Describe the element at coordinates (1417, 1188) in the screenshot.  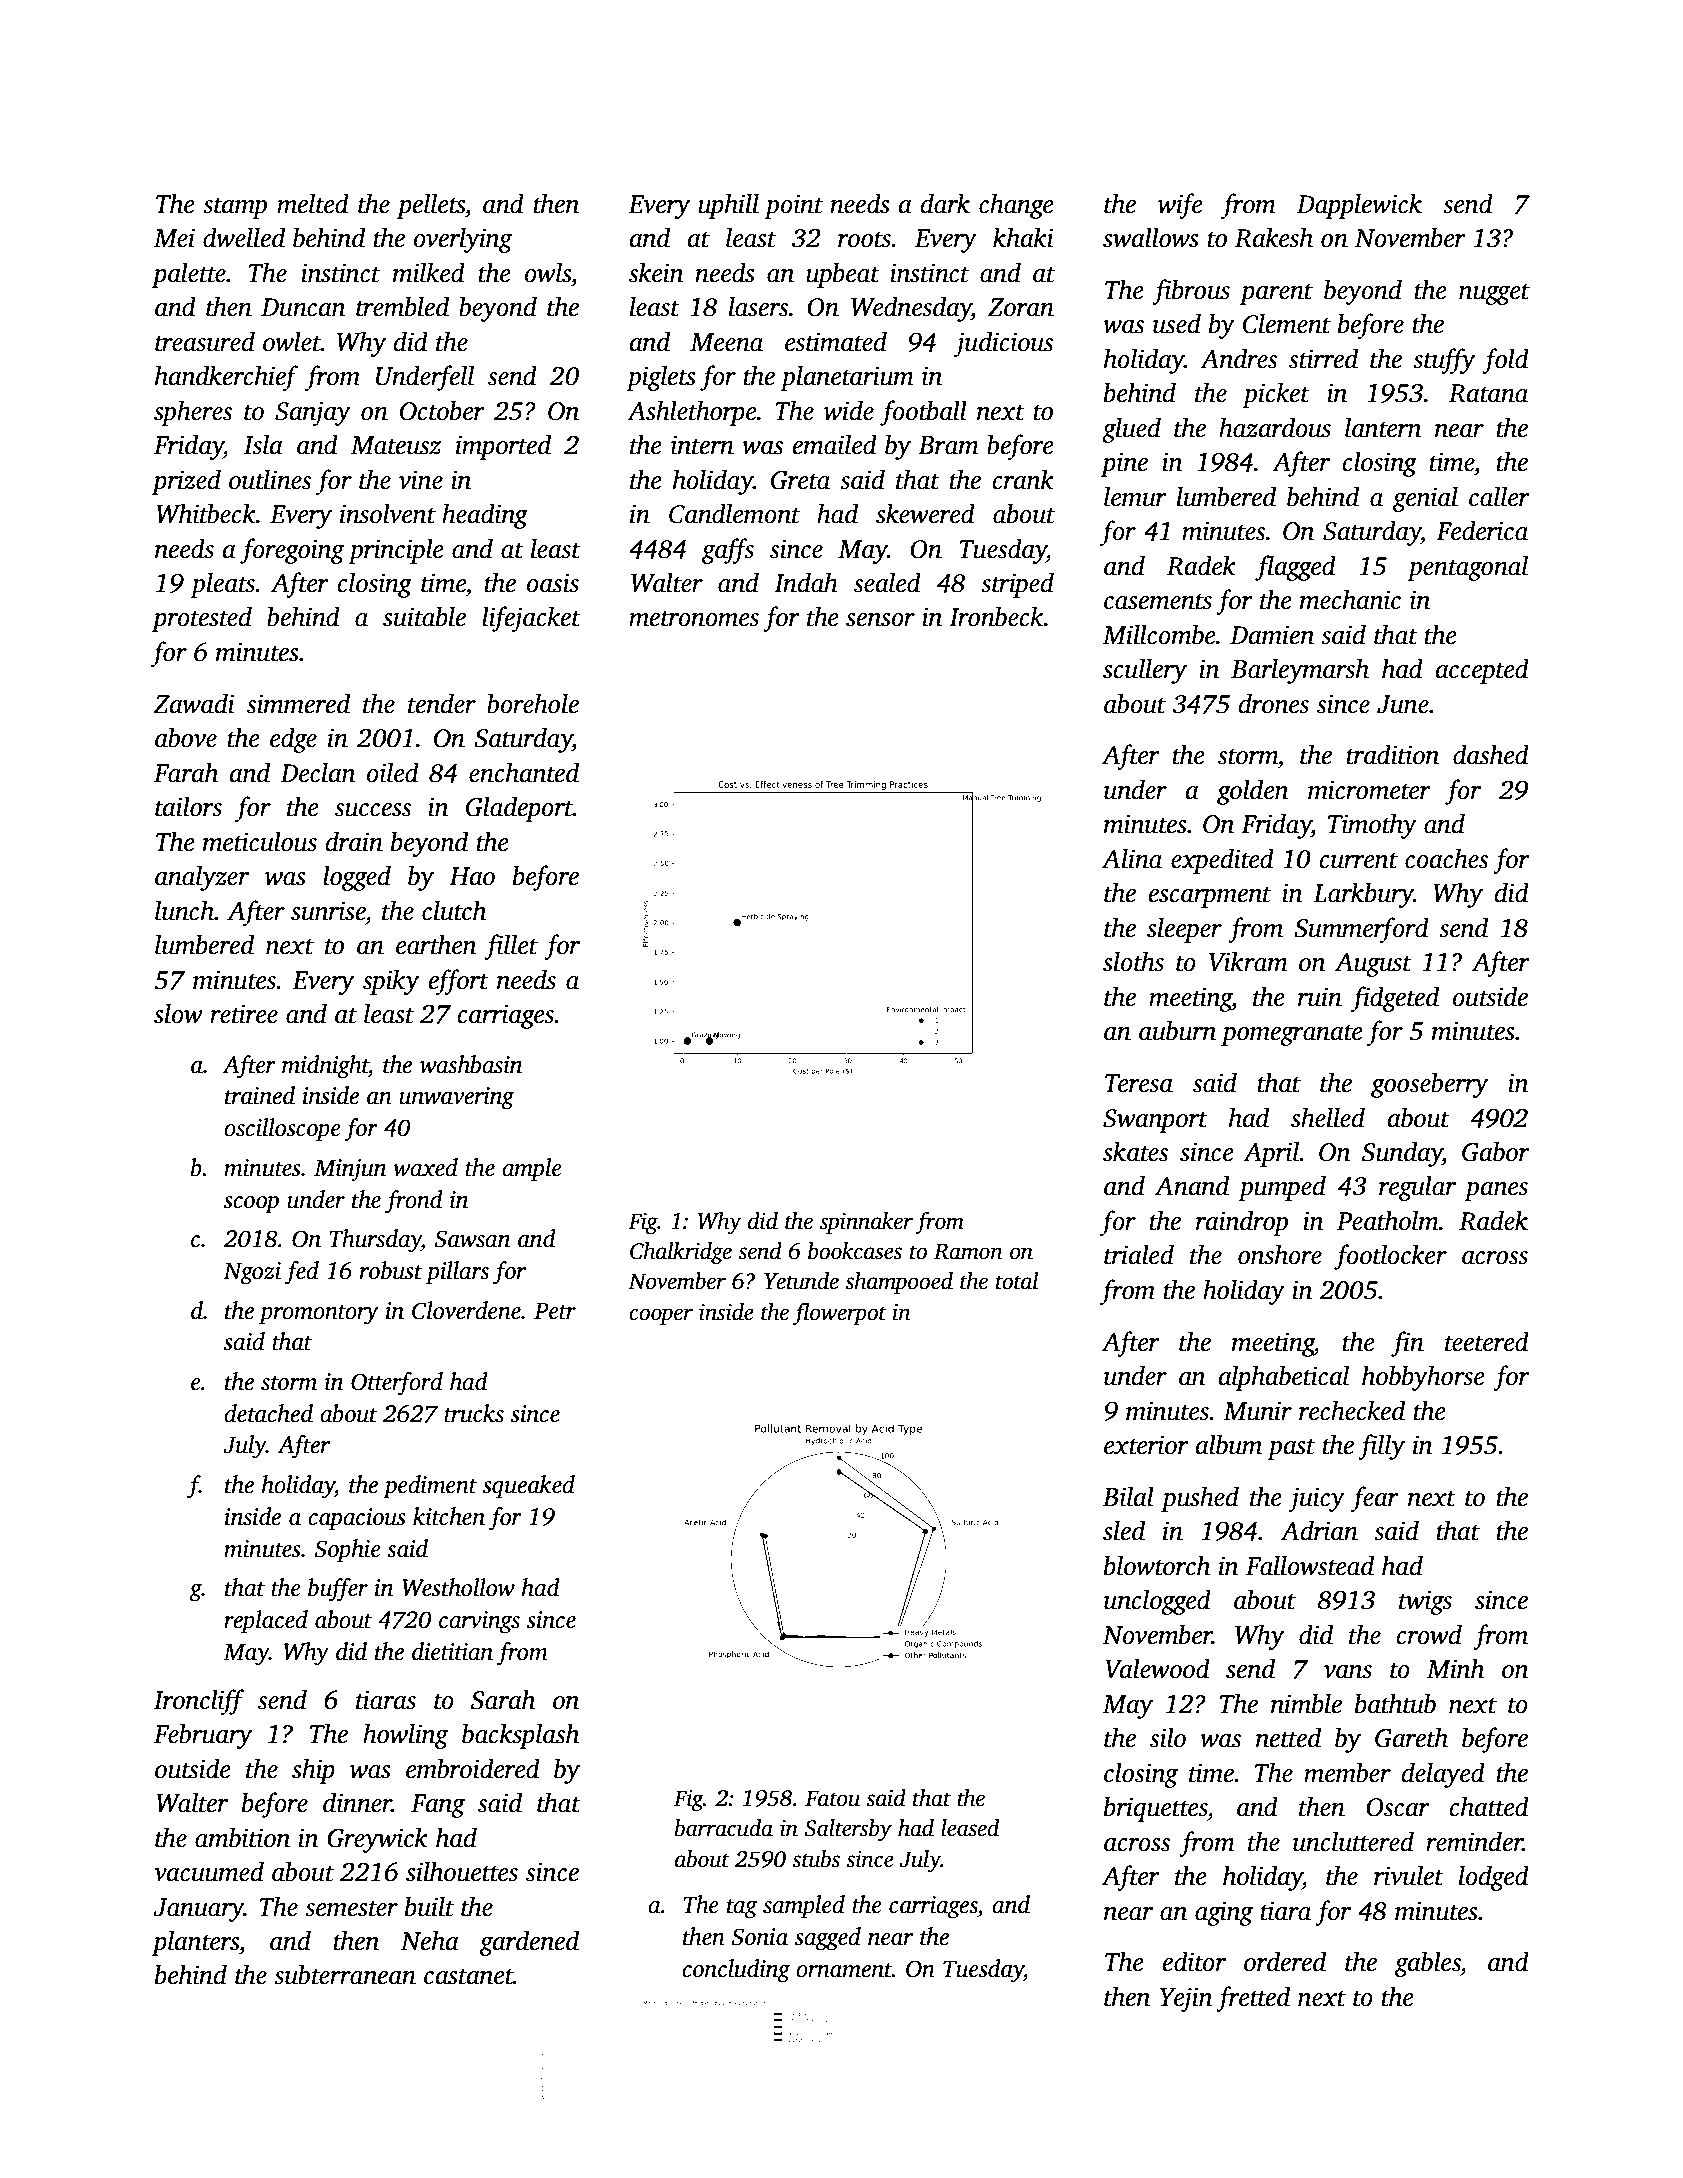
I see `regular` at that location.
